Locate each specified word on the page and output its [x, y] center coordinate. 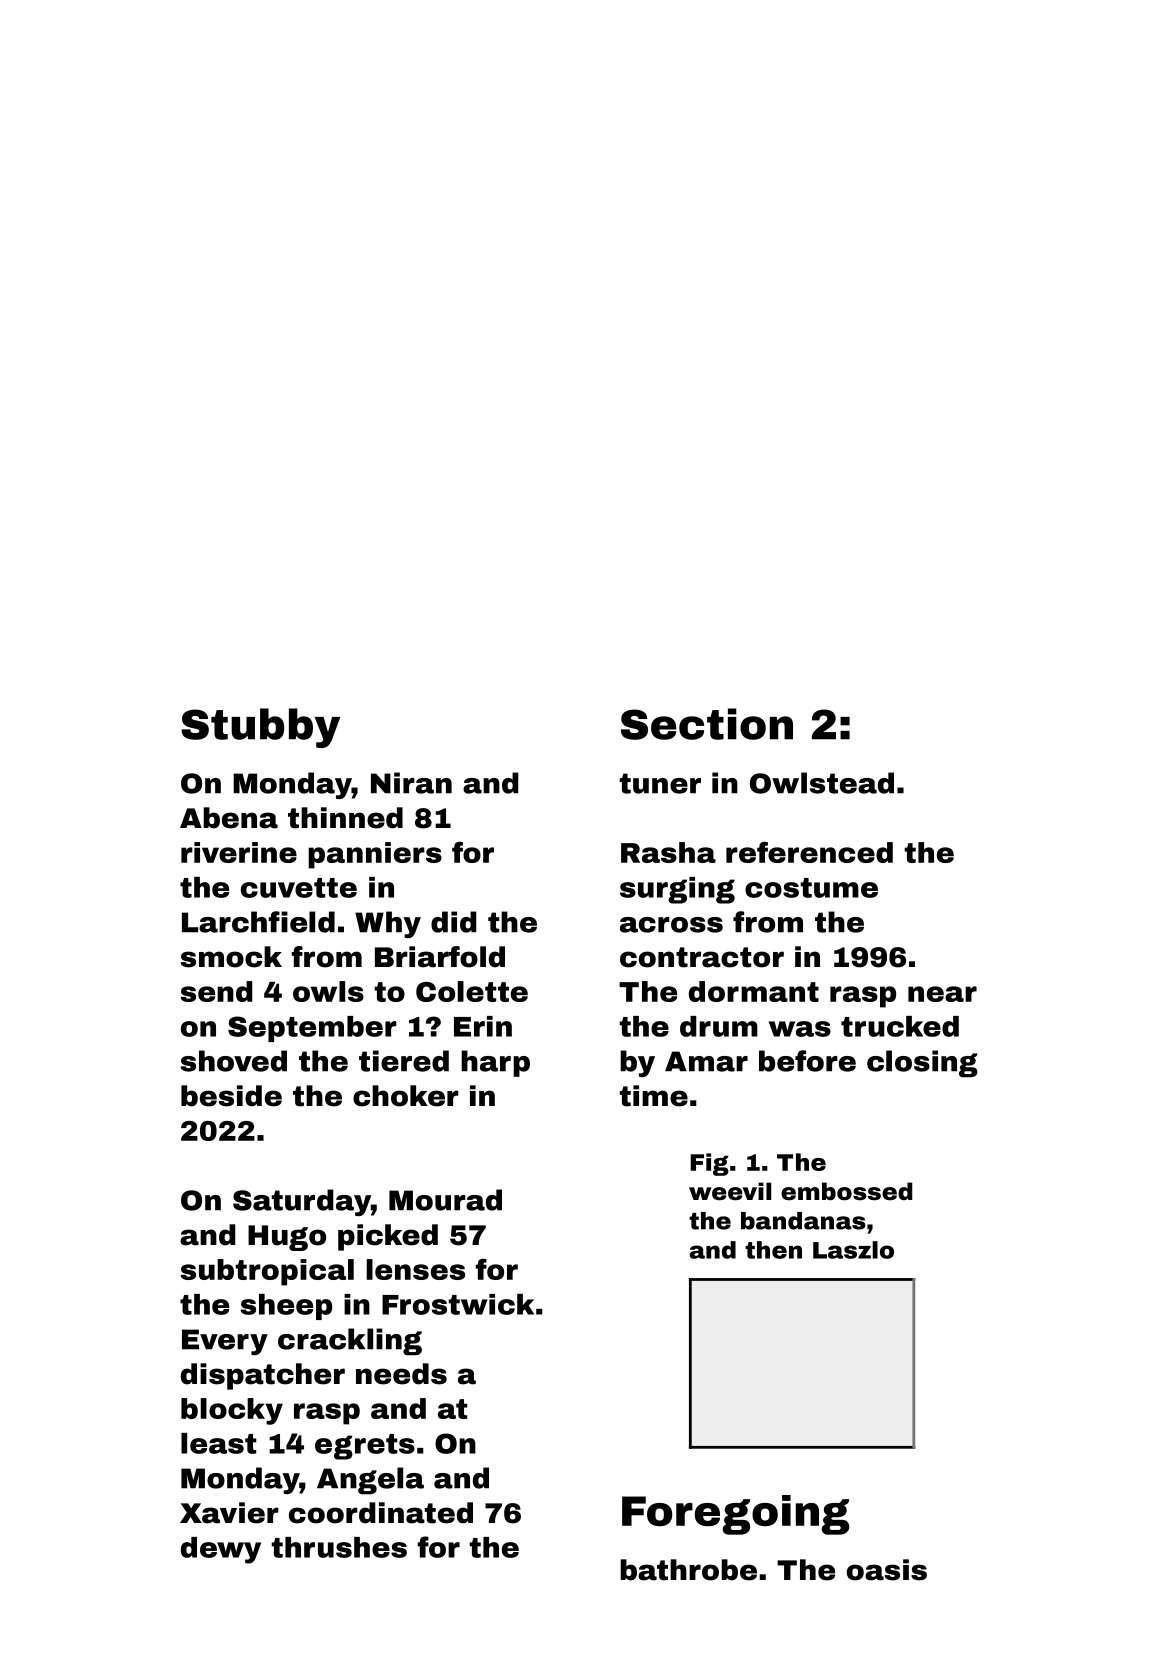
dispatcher [263, 1376]
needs [401, 1374]
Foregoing [735, 1515]
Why [388, 924]
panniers [375, 855]
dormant [754, 991]
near [942, 994]
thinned [345, 818]
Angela [370, 1480]
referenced [809, 852]
